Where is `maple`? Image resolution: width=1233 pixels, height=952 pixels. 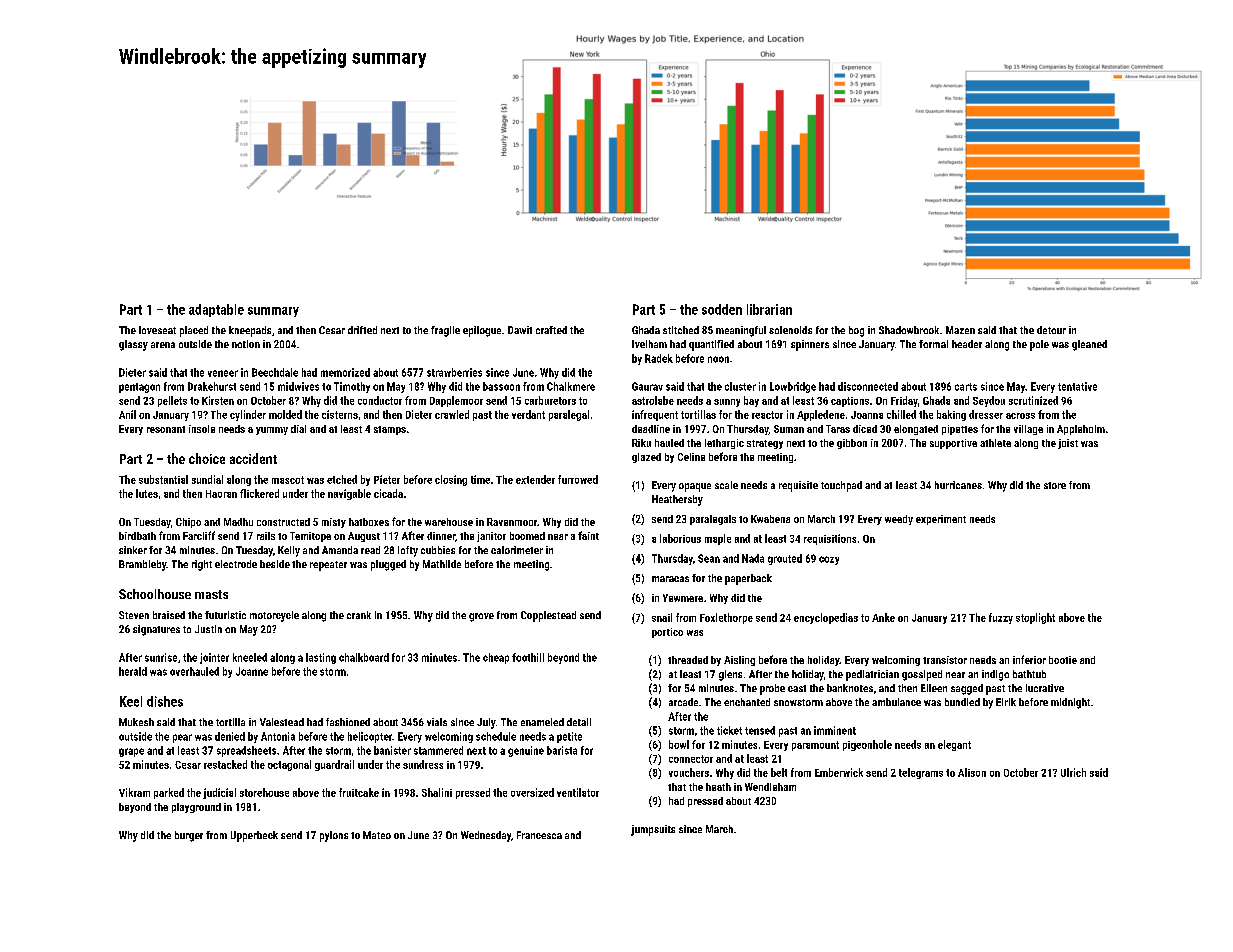 maple is located at coordinates (718, 539).
